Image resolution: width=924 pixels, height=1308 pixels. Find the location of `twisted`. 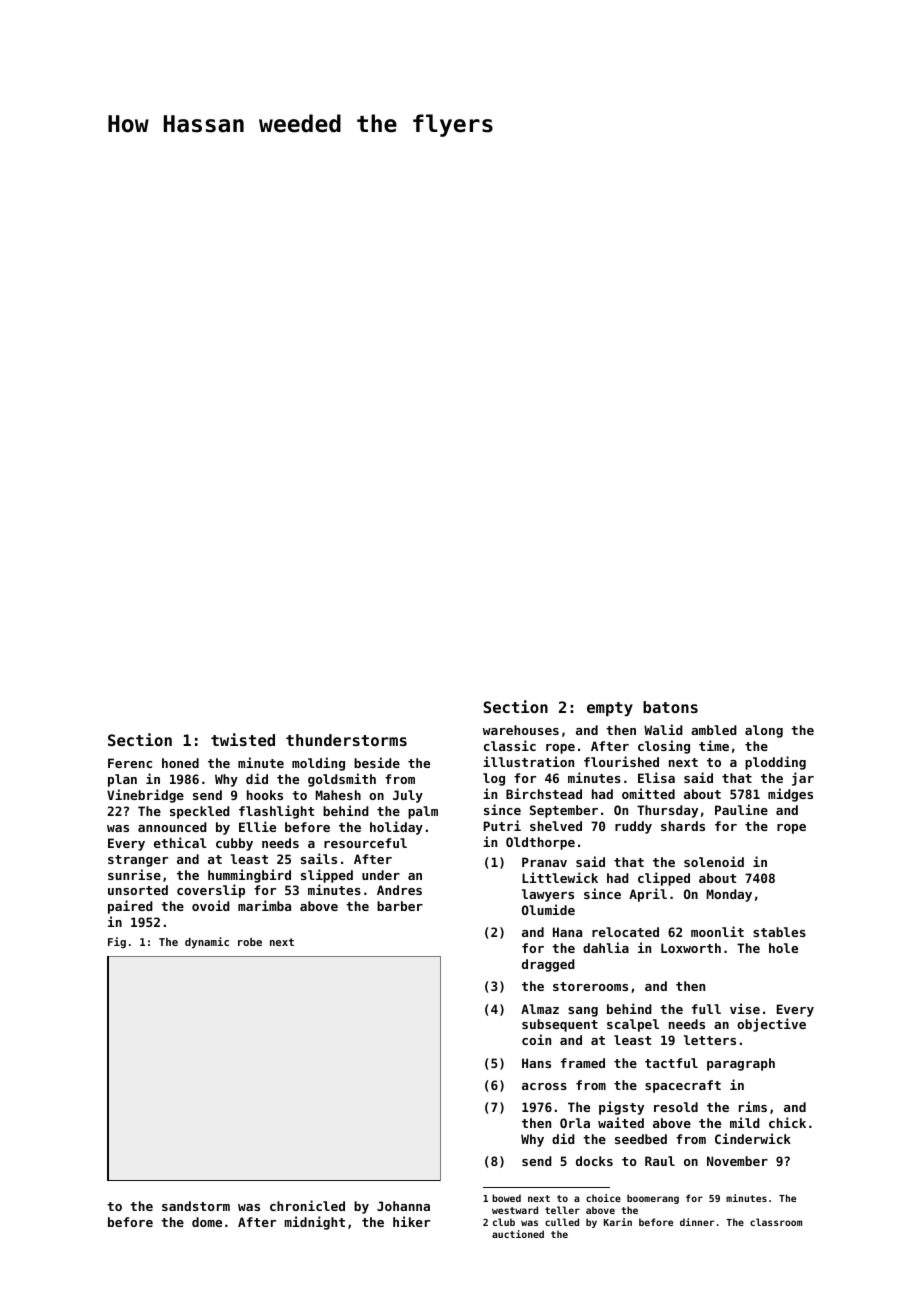

twisted is located at coordinates (243, 739).
